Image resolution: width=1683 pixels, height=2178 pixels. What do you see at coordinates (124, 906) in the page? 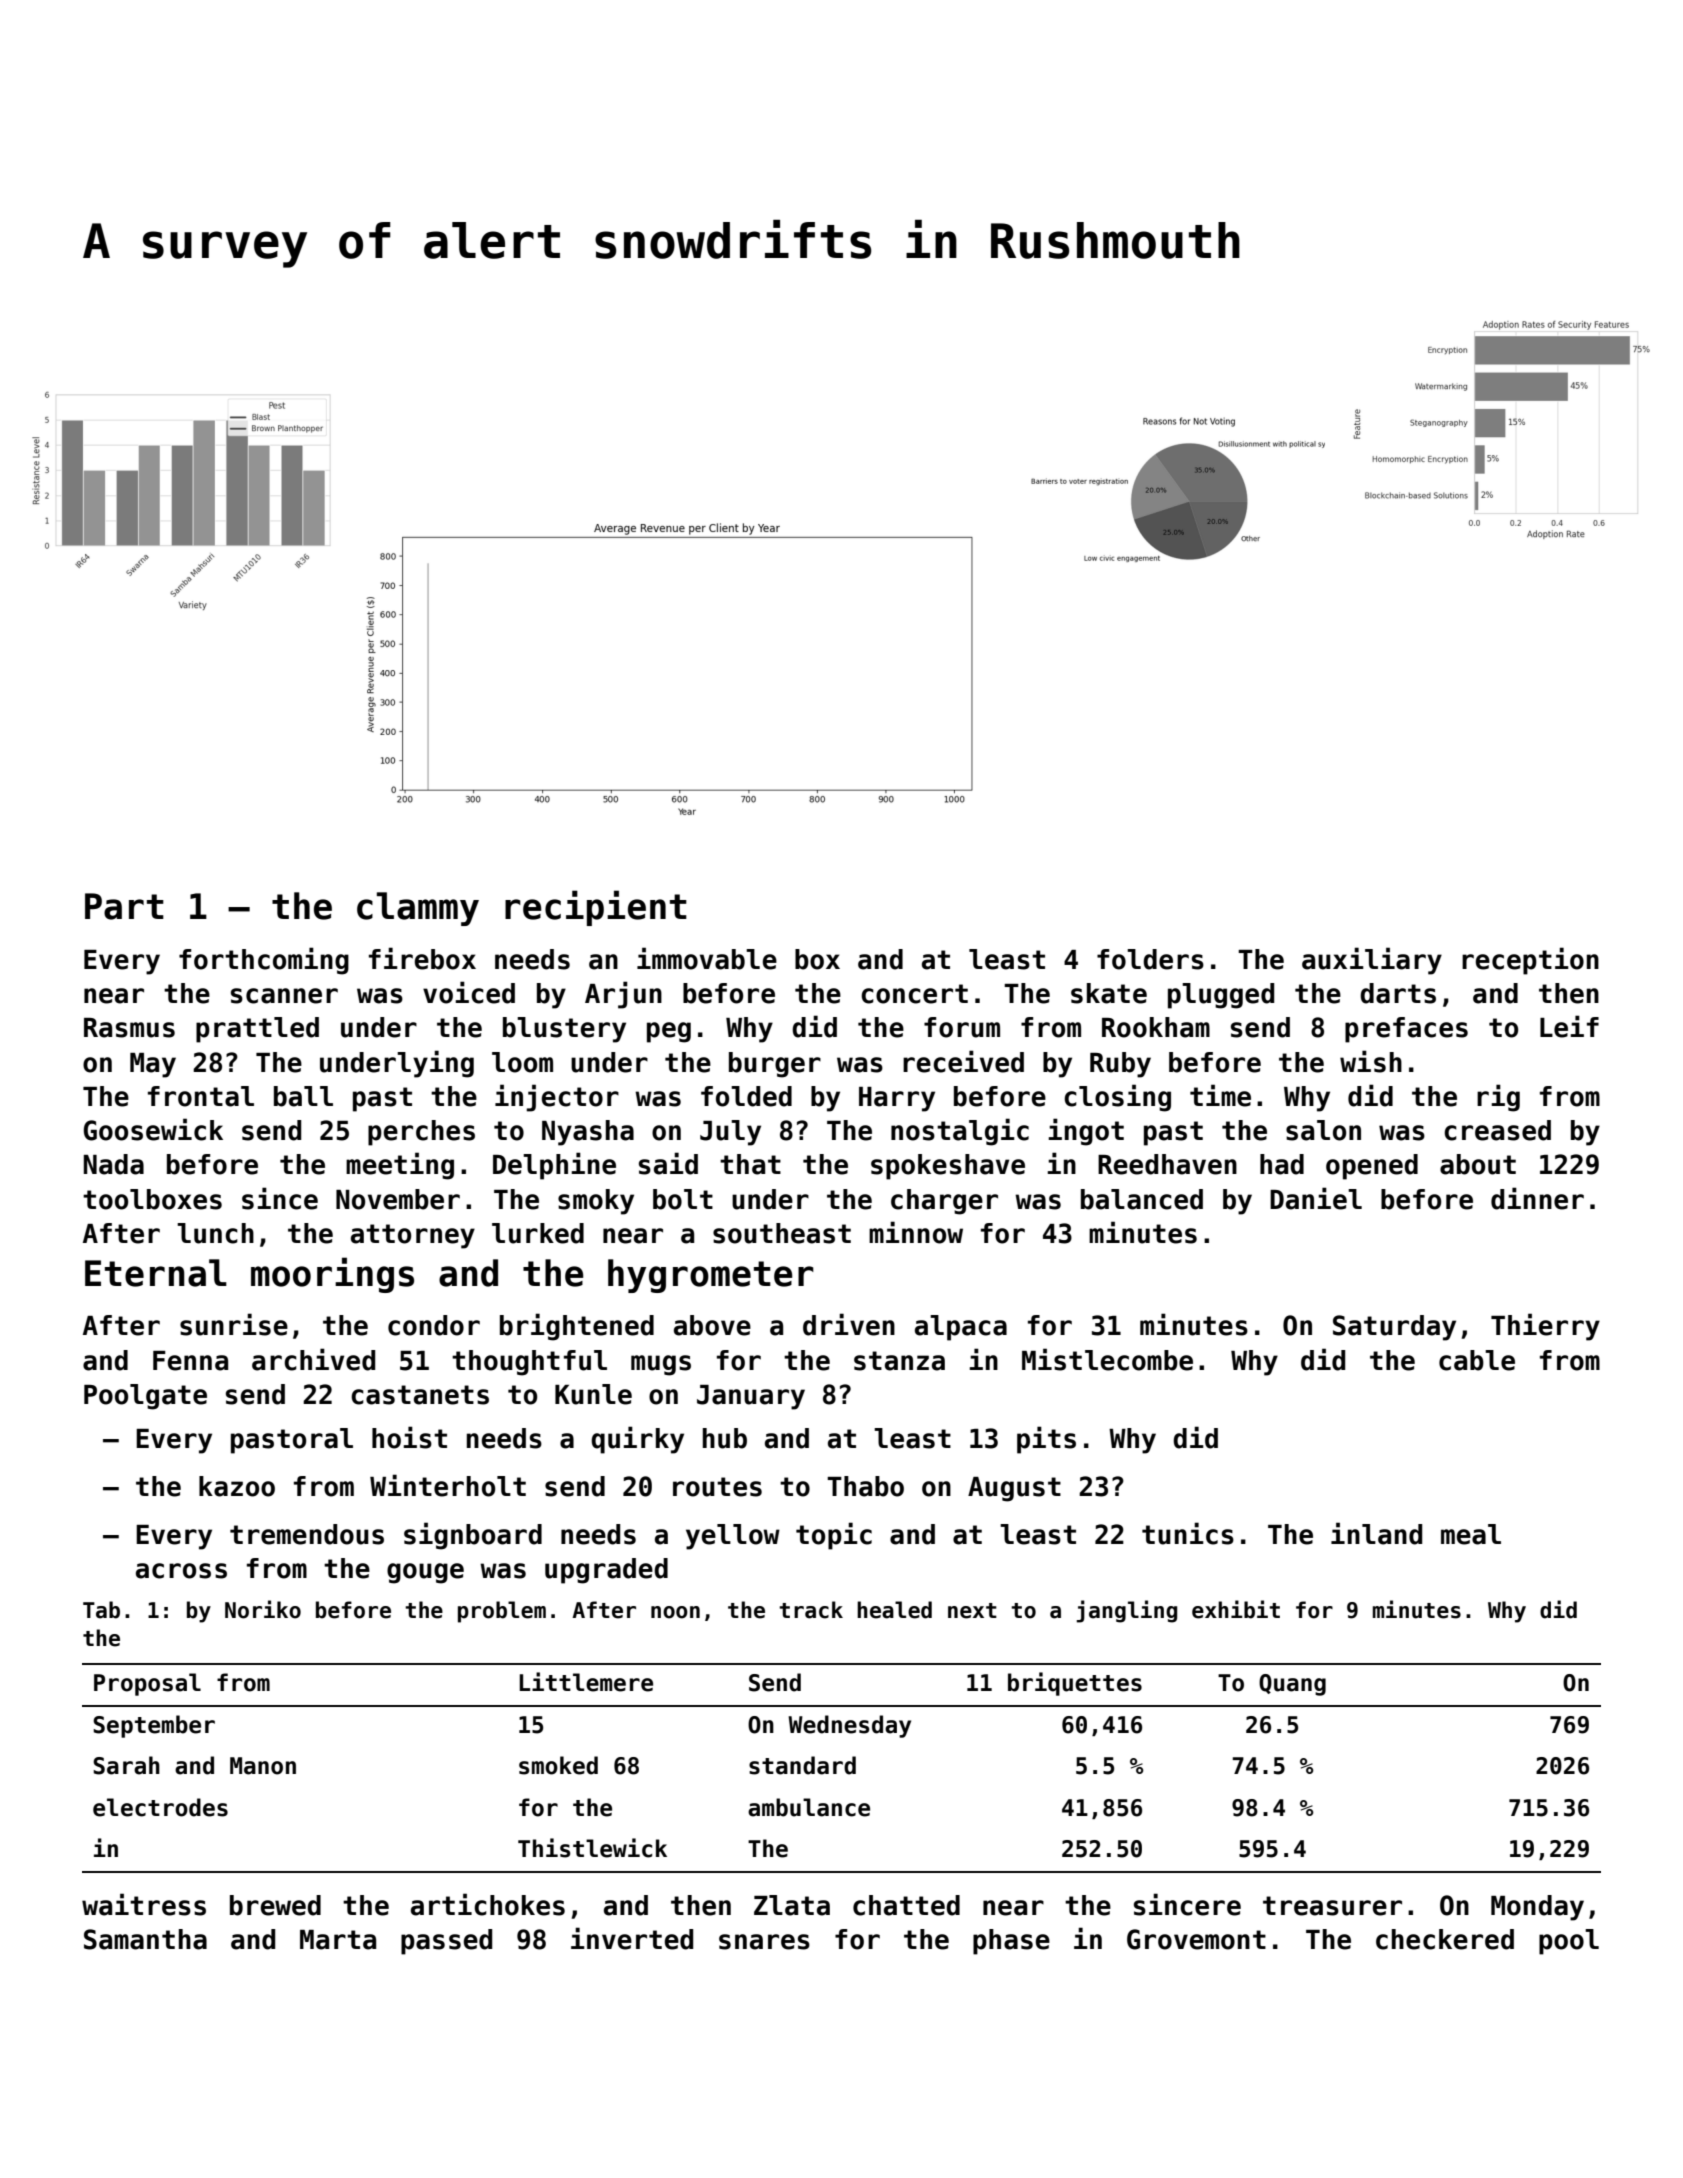
I see `Part` at bounding box center [124, 906].
